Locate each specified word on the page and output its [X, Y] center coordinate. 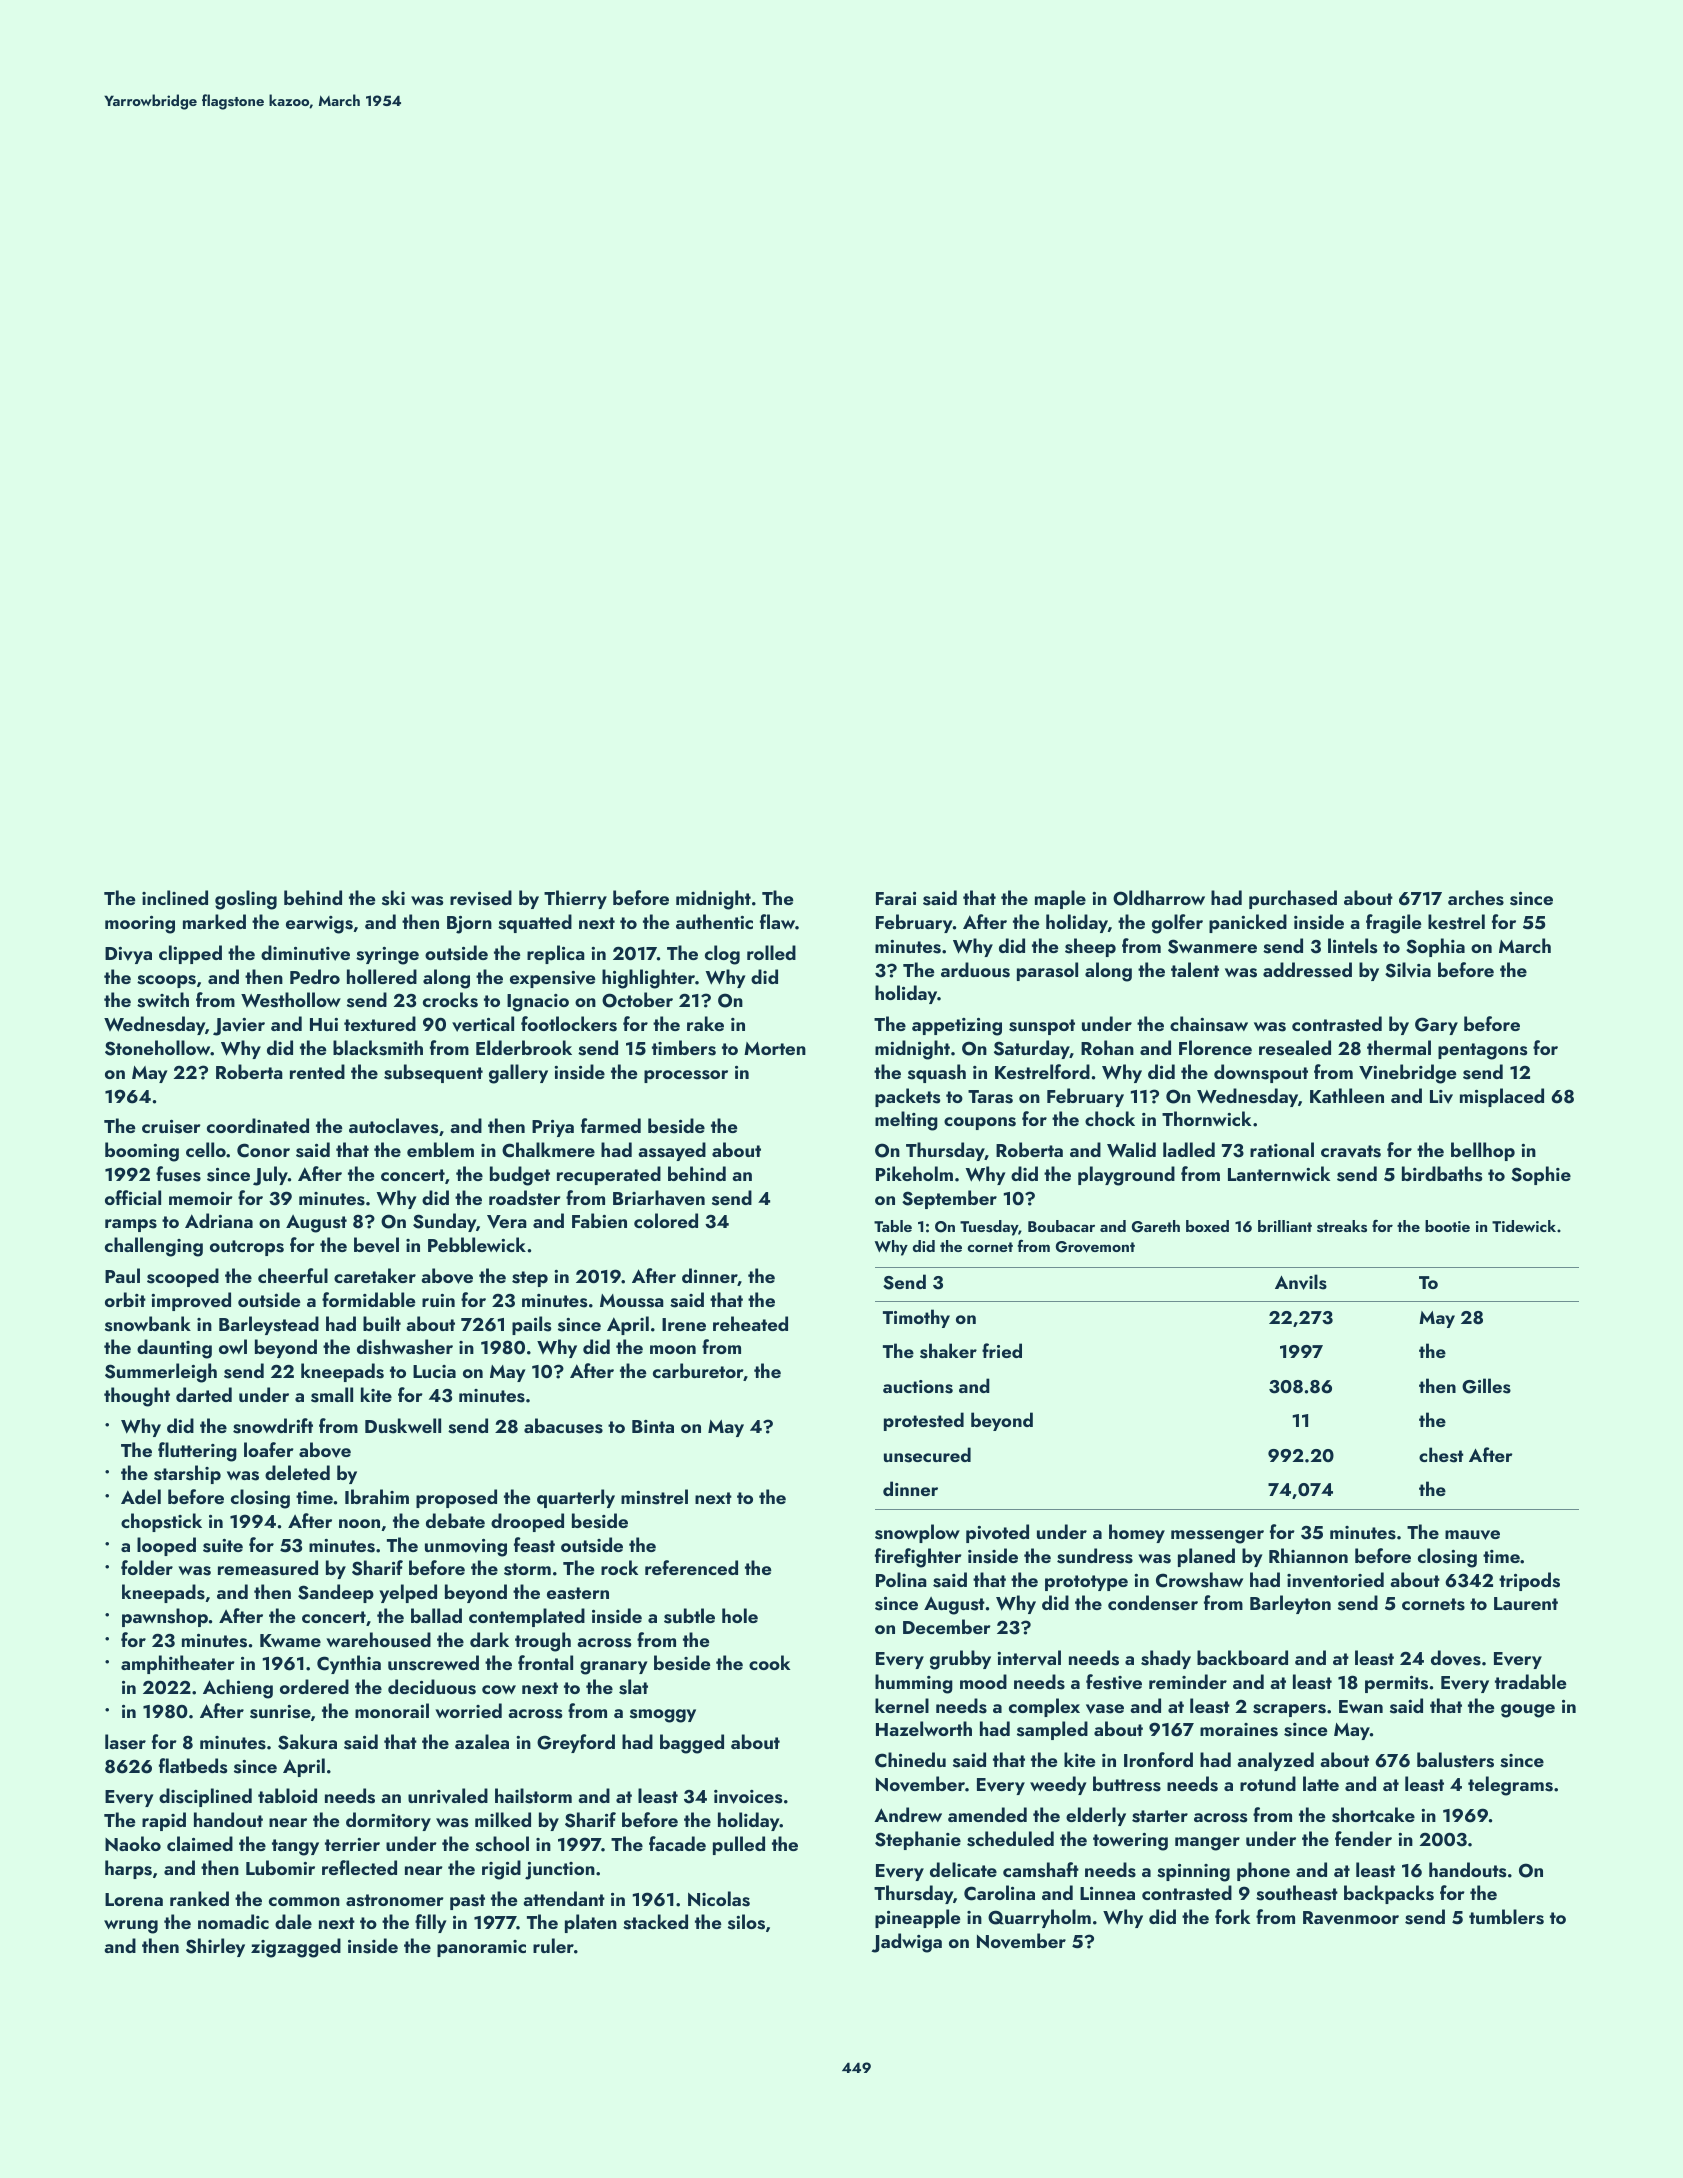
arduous [975, 970]
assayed [672, 1151]
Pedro [315, 976]
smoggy [663, 1716]
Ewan [1361, 1706]
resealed [1295, 1048]
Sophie [1541, 1175]
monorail [392, 1710]
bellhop [1483, 1151]
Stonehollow [158, 1048]
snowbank [148, 1324]
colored [666, 1220]
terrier [352, 1844]
